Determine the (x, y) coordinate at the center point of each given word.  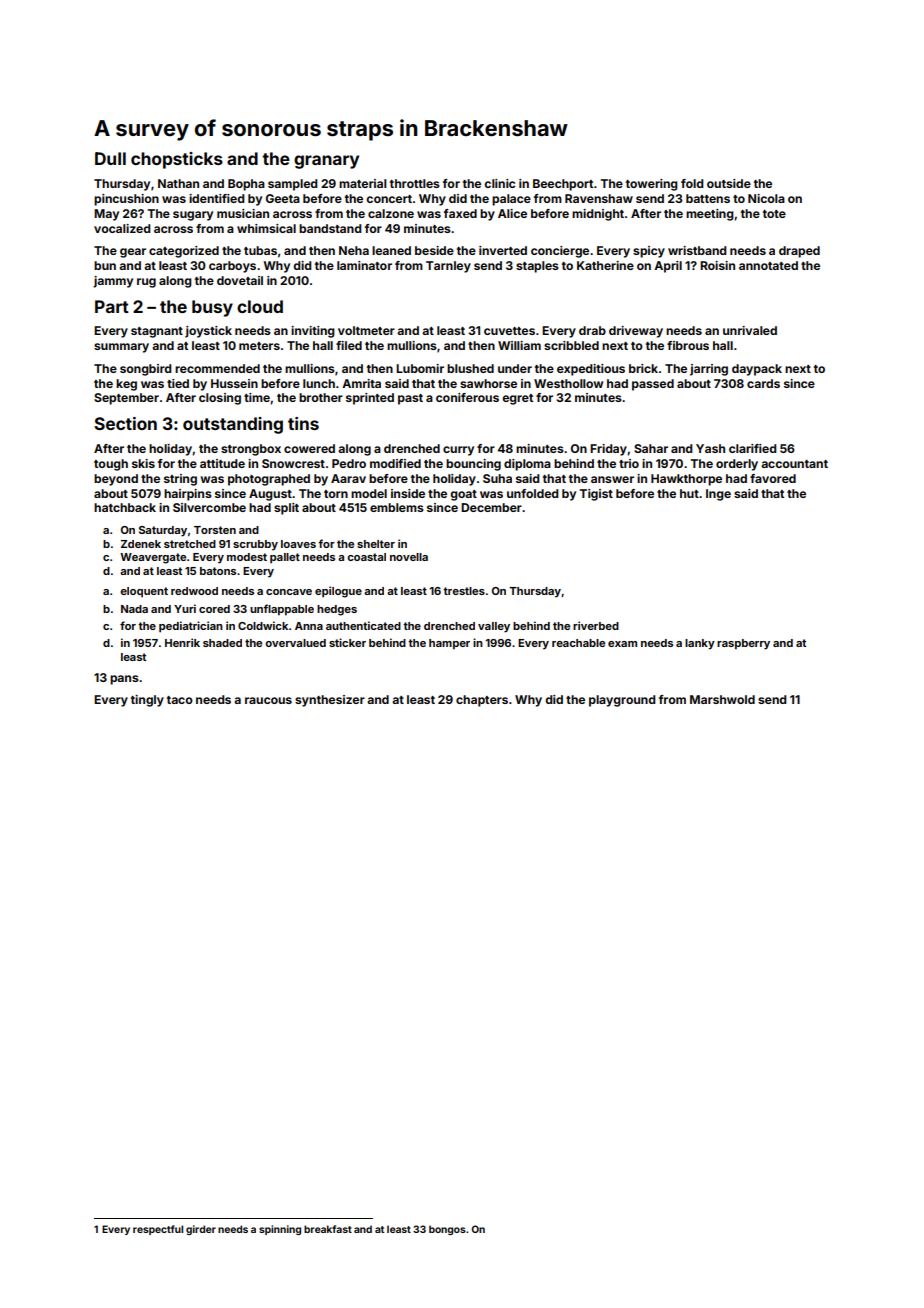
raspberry (743, 644)
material (363, 183)
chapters (482, 701)
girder (201, 1230)
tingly (147, 701)
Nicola (766, 198)
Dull (110, 158)
